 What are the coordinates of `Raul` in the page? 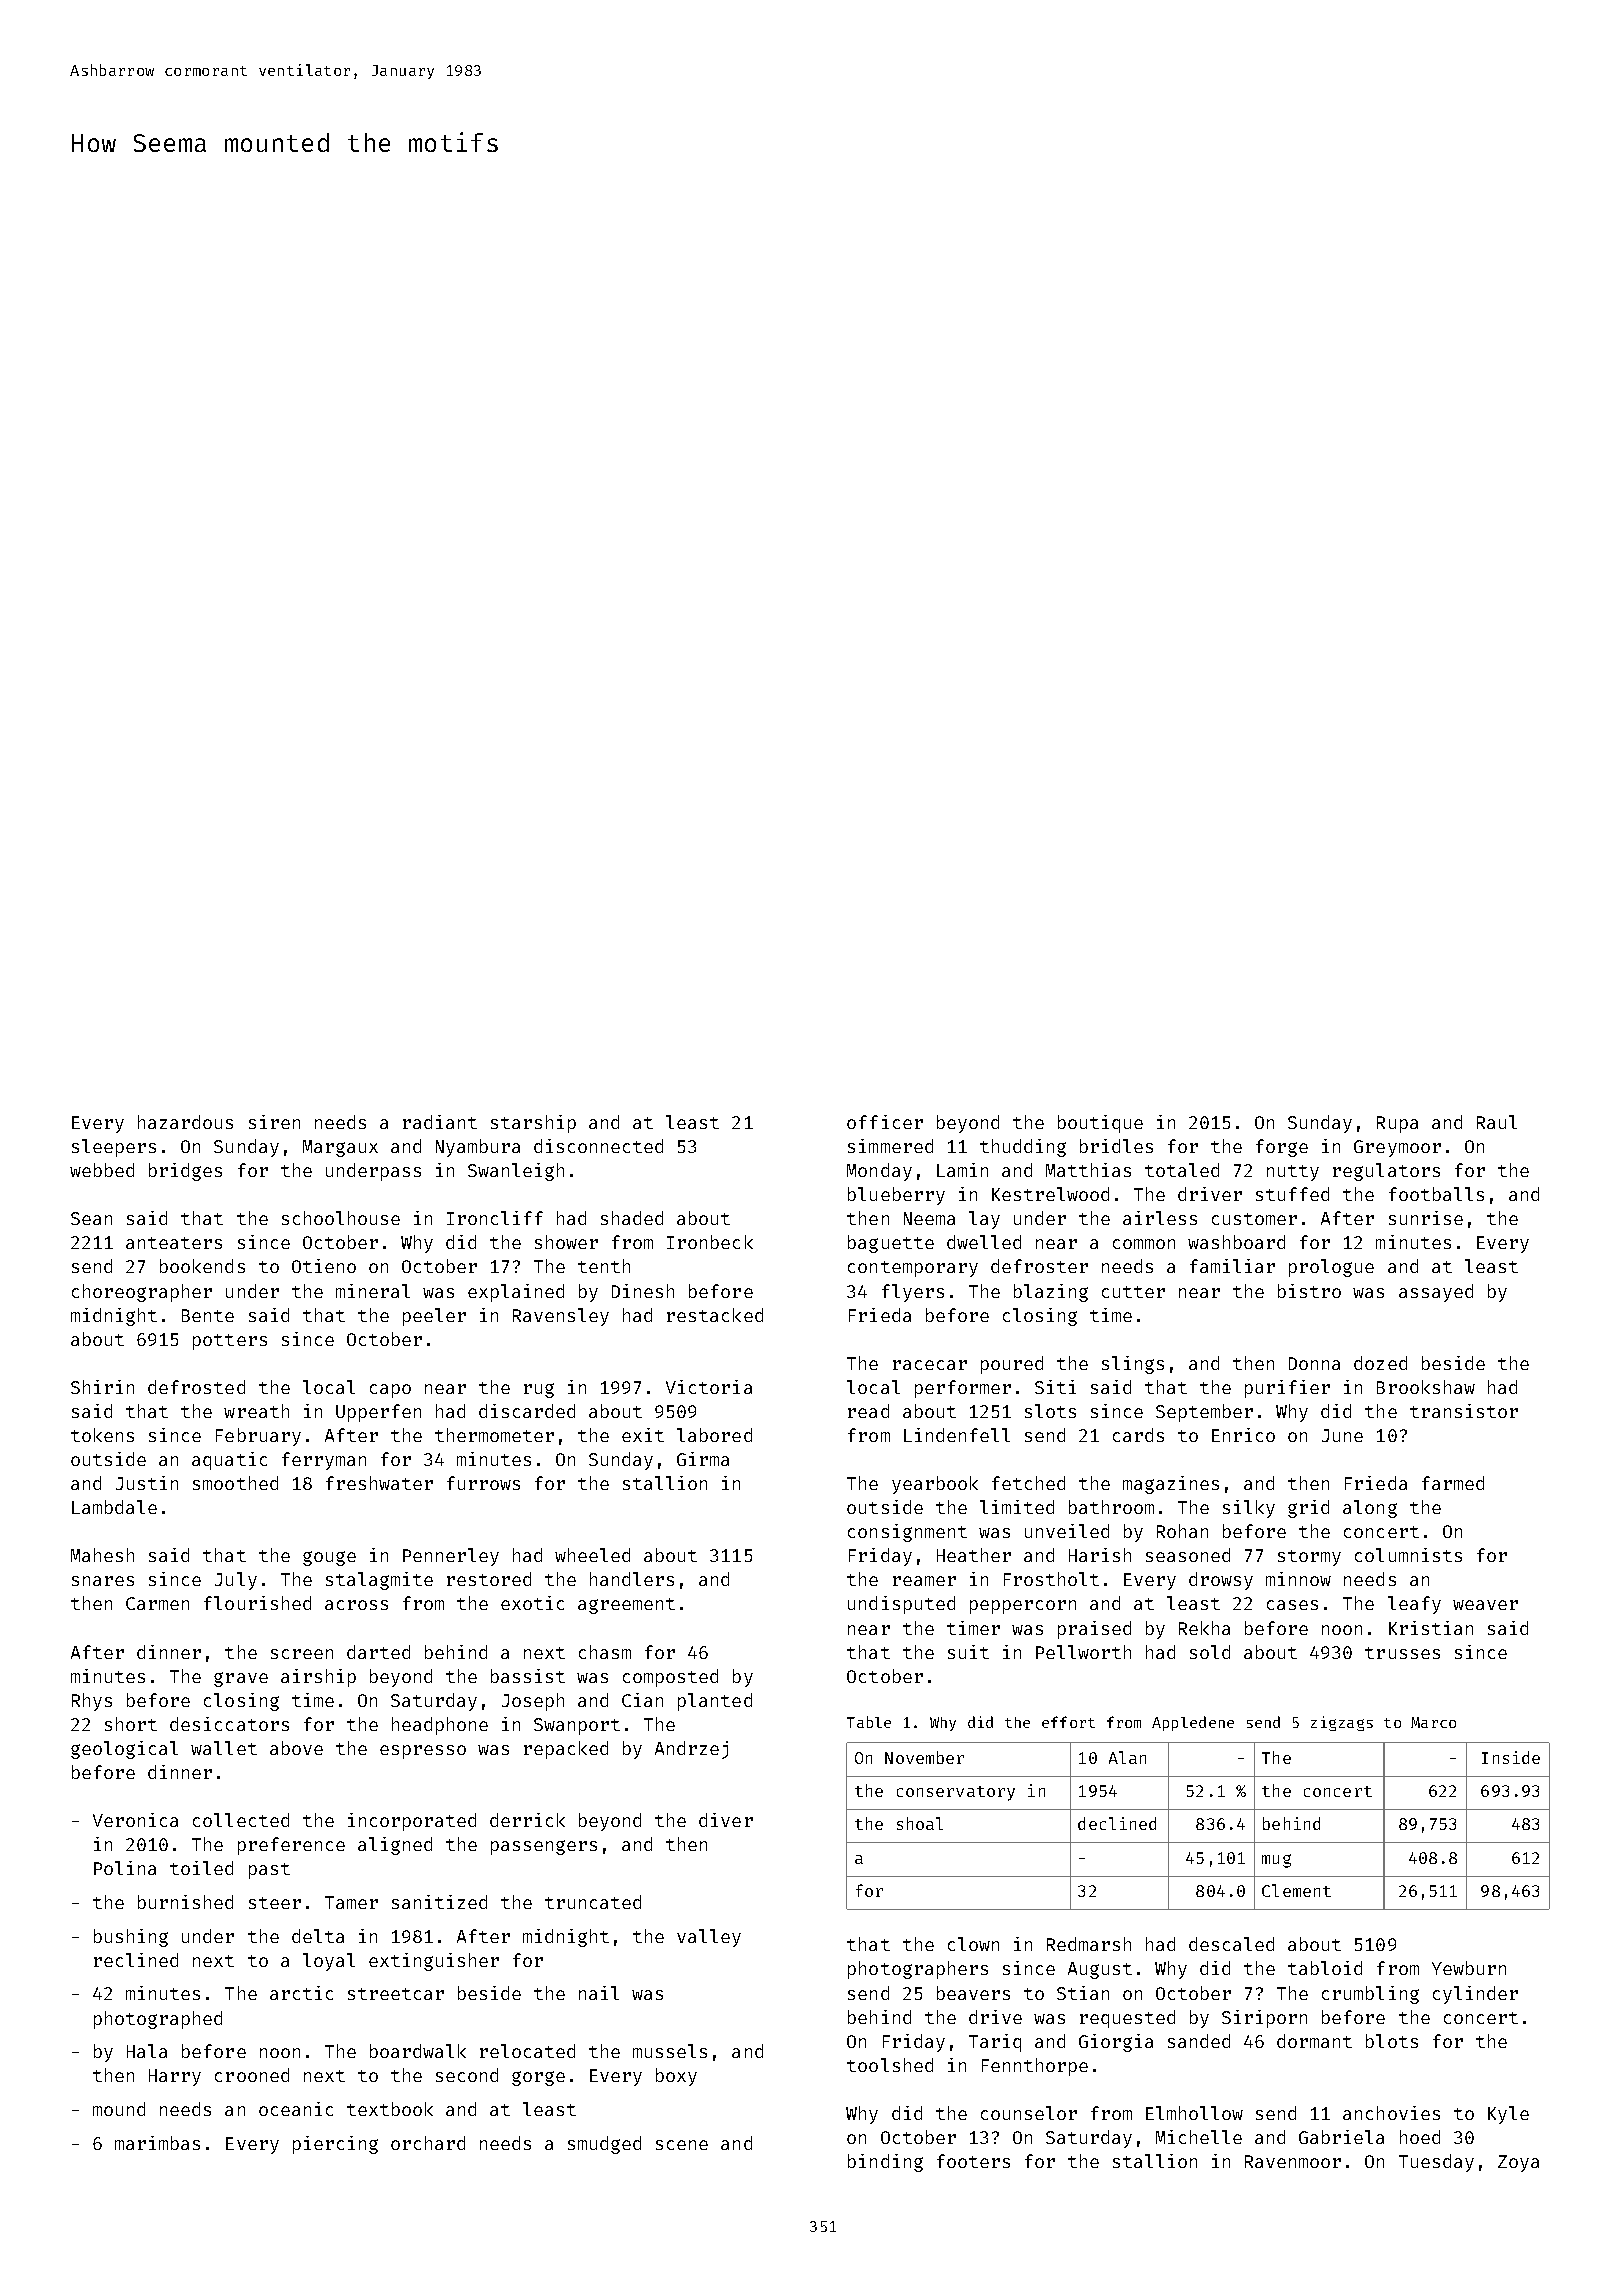 It's located at (1497, 1122).
